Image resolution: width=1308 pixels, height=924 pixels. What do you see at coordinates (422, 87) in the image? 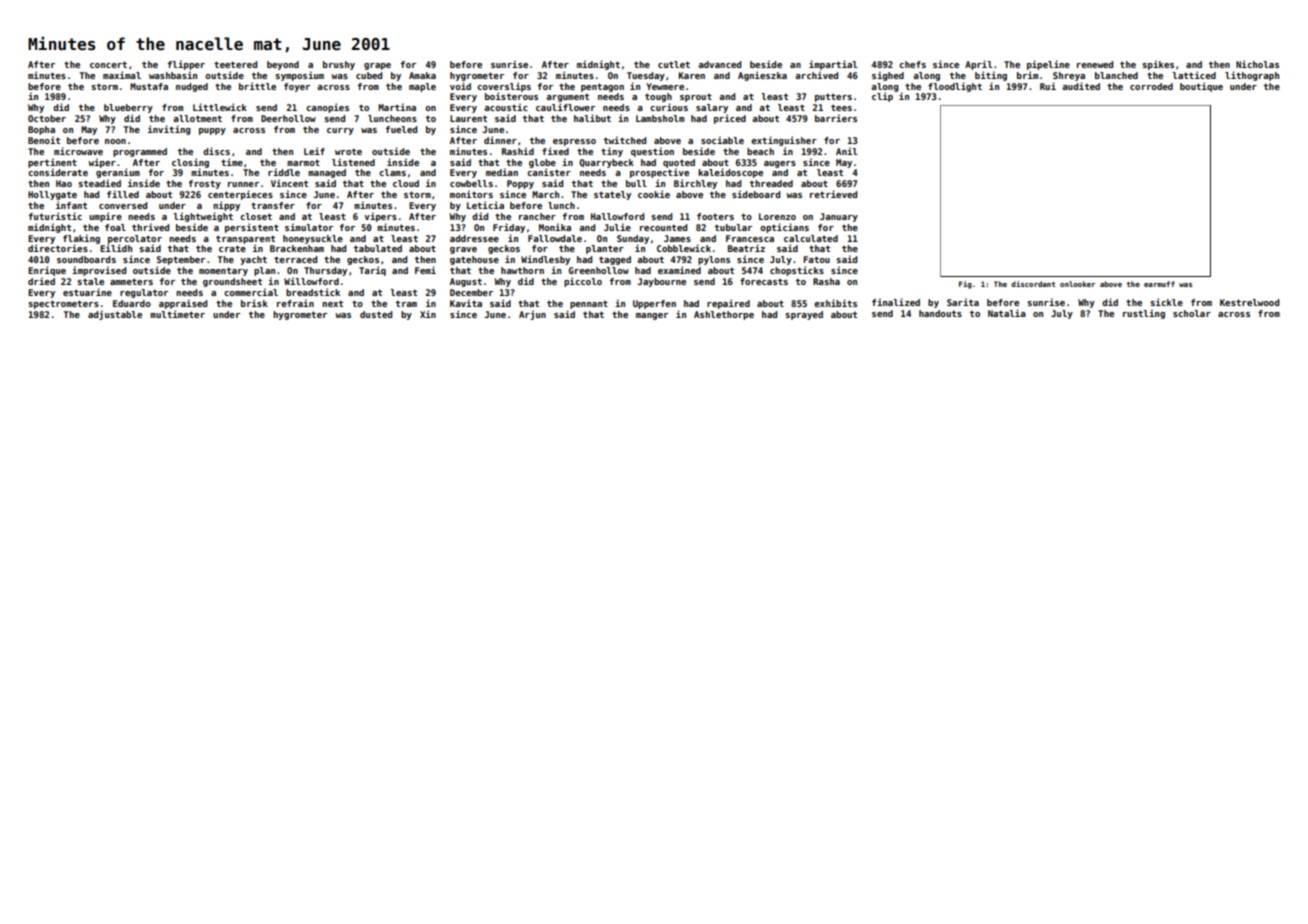
I see `maple` at bounding box center [422, 87].
